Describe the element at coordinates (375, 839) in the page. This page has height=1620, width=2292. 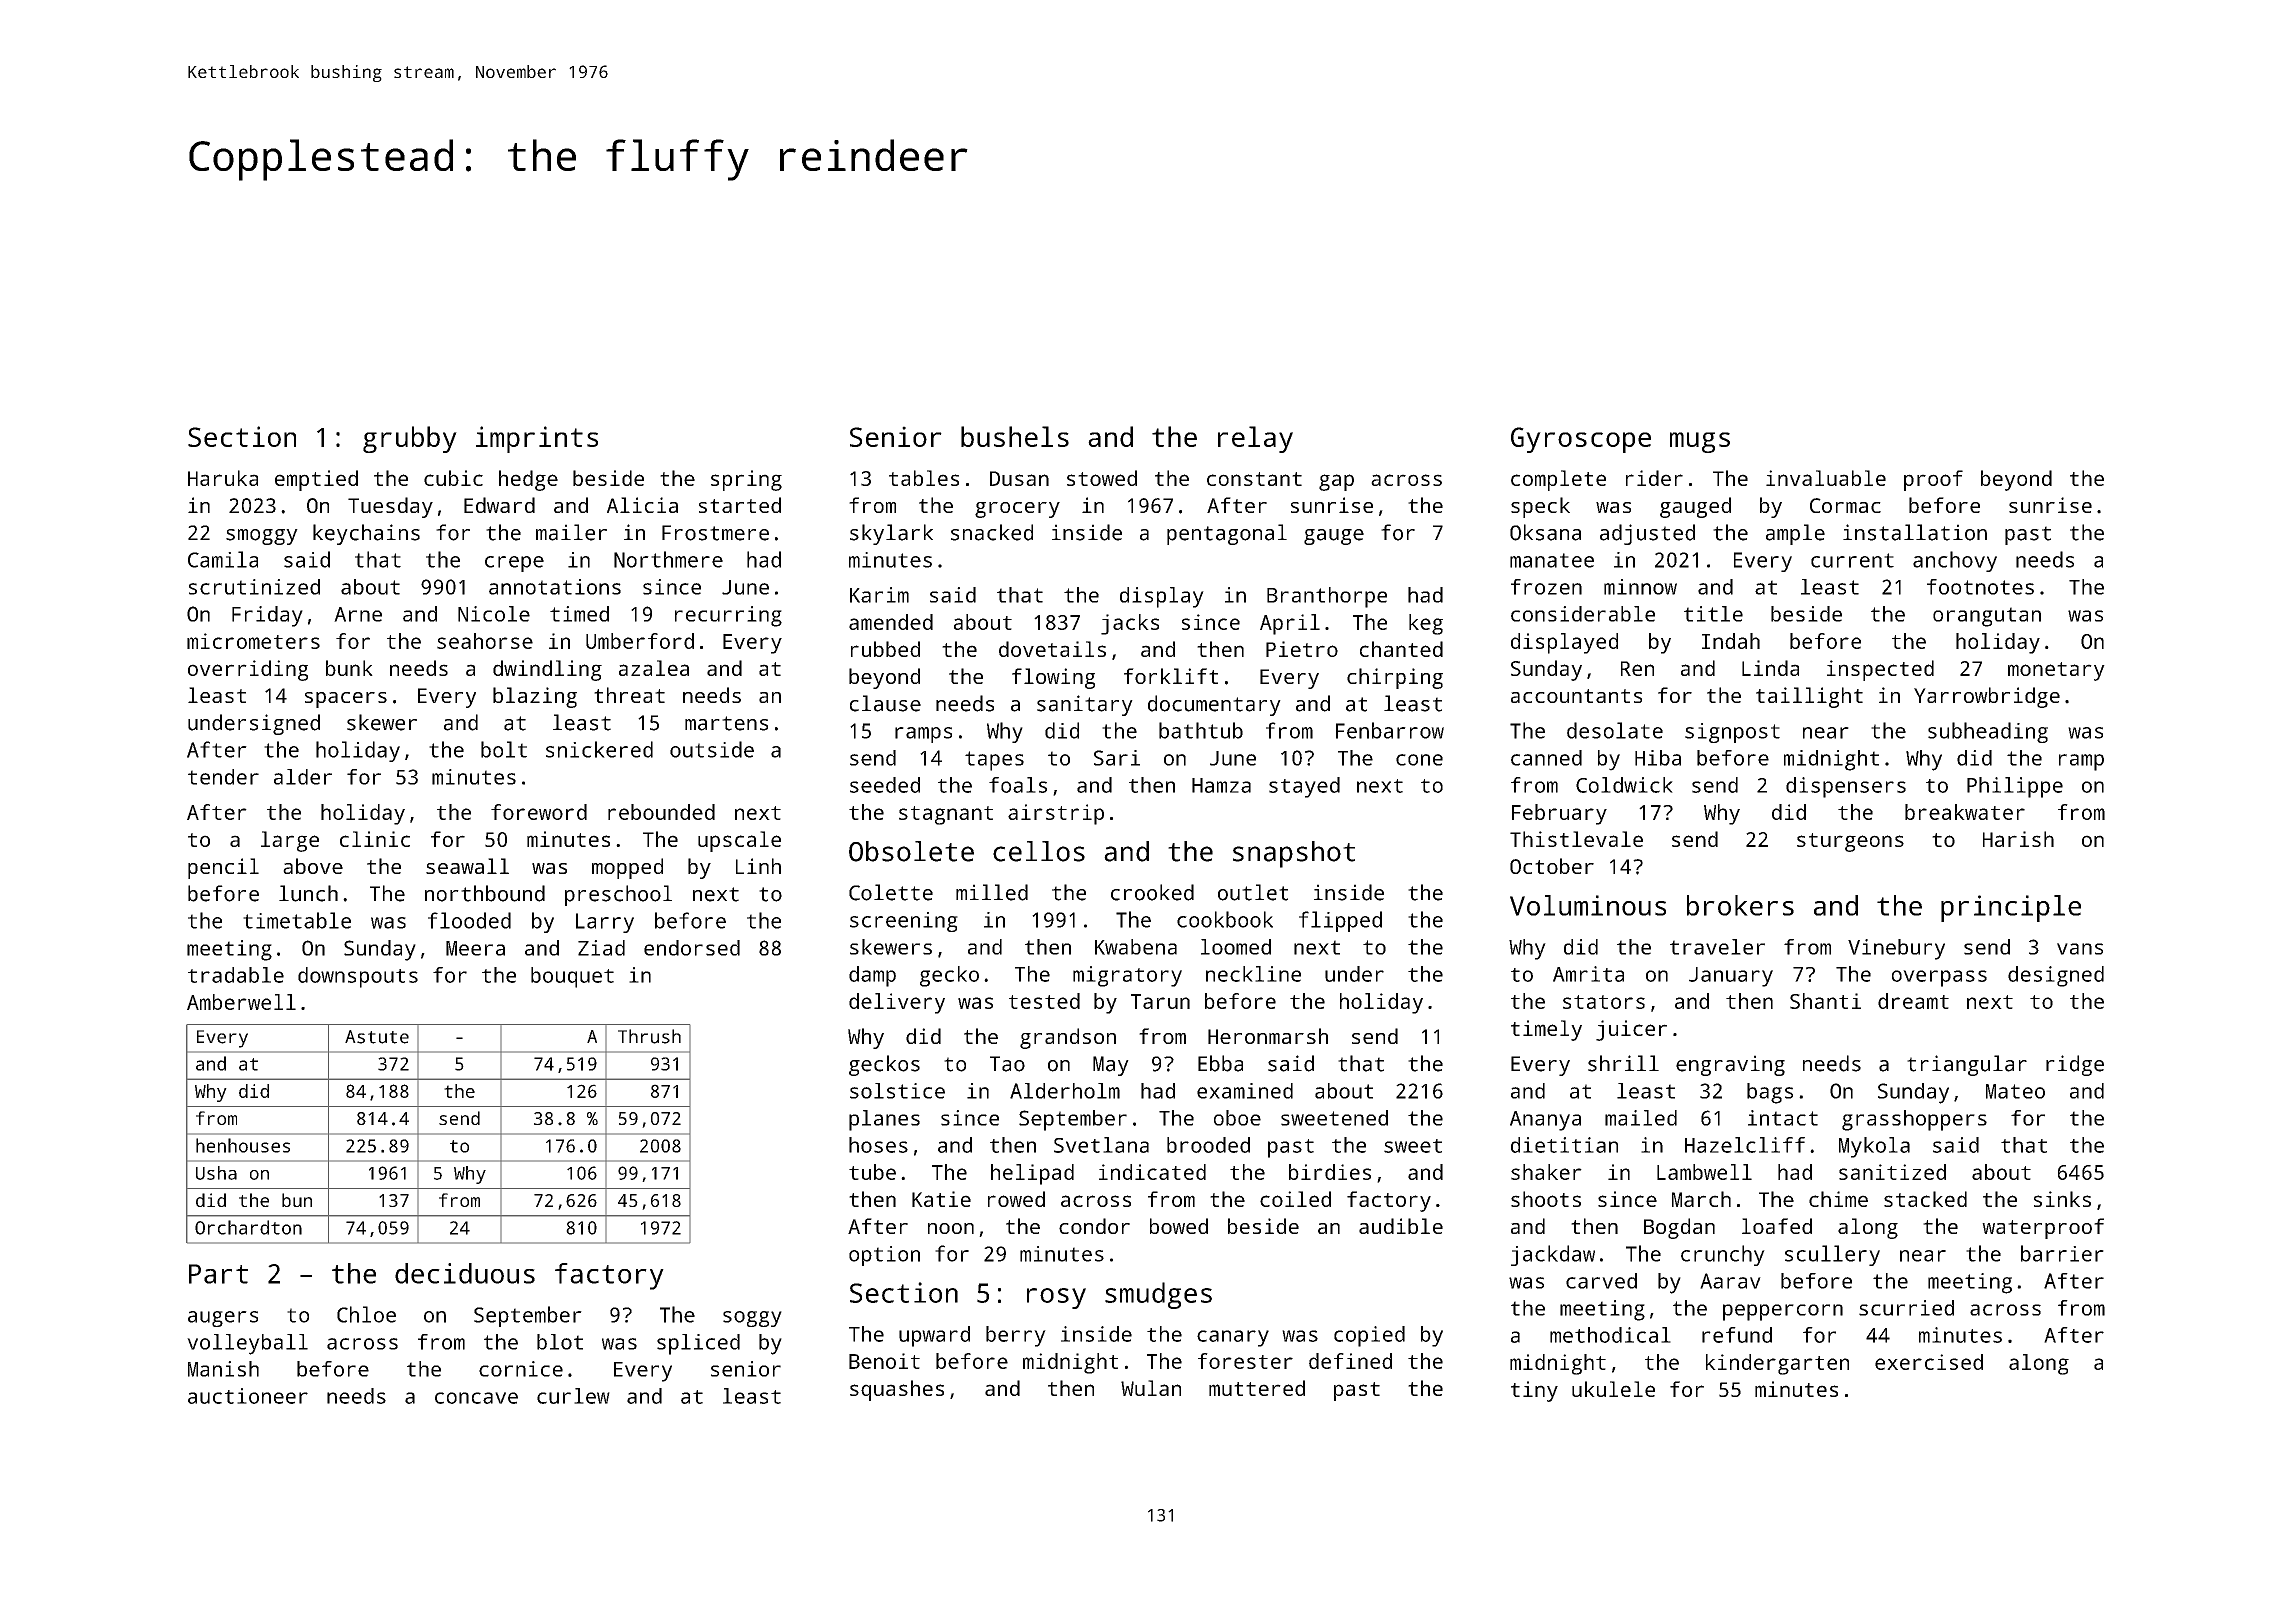
I see `clinic` at that location.
